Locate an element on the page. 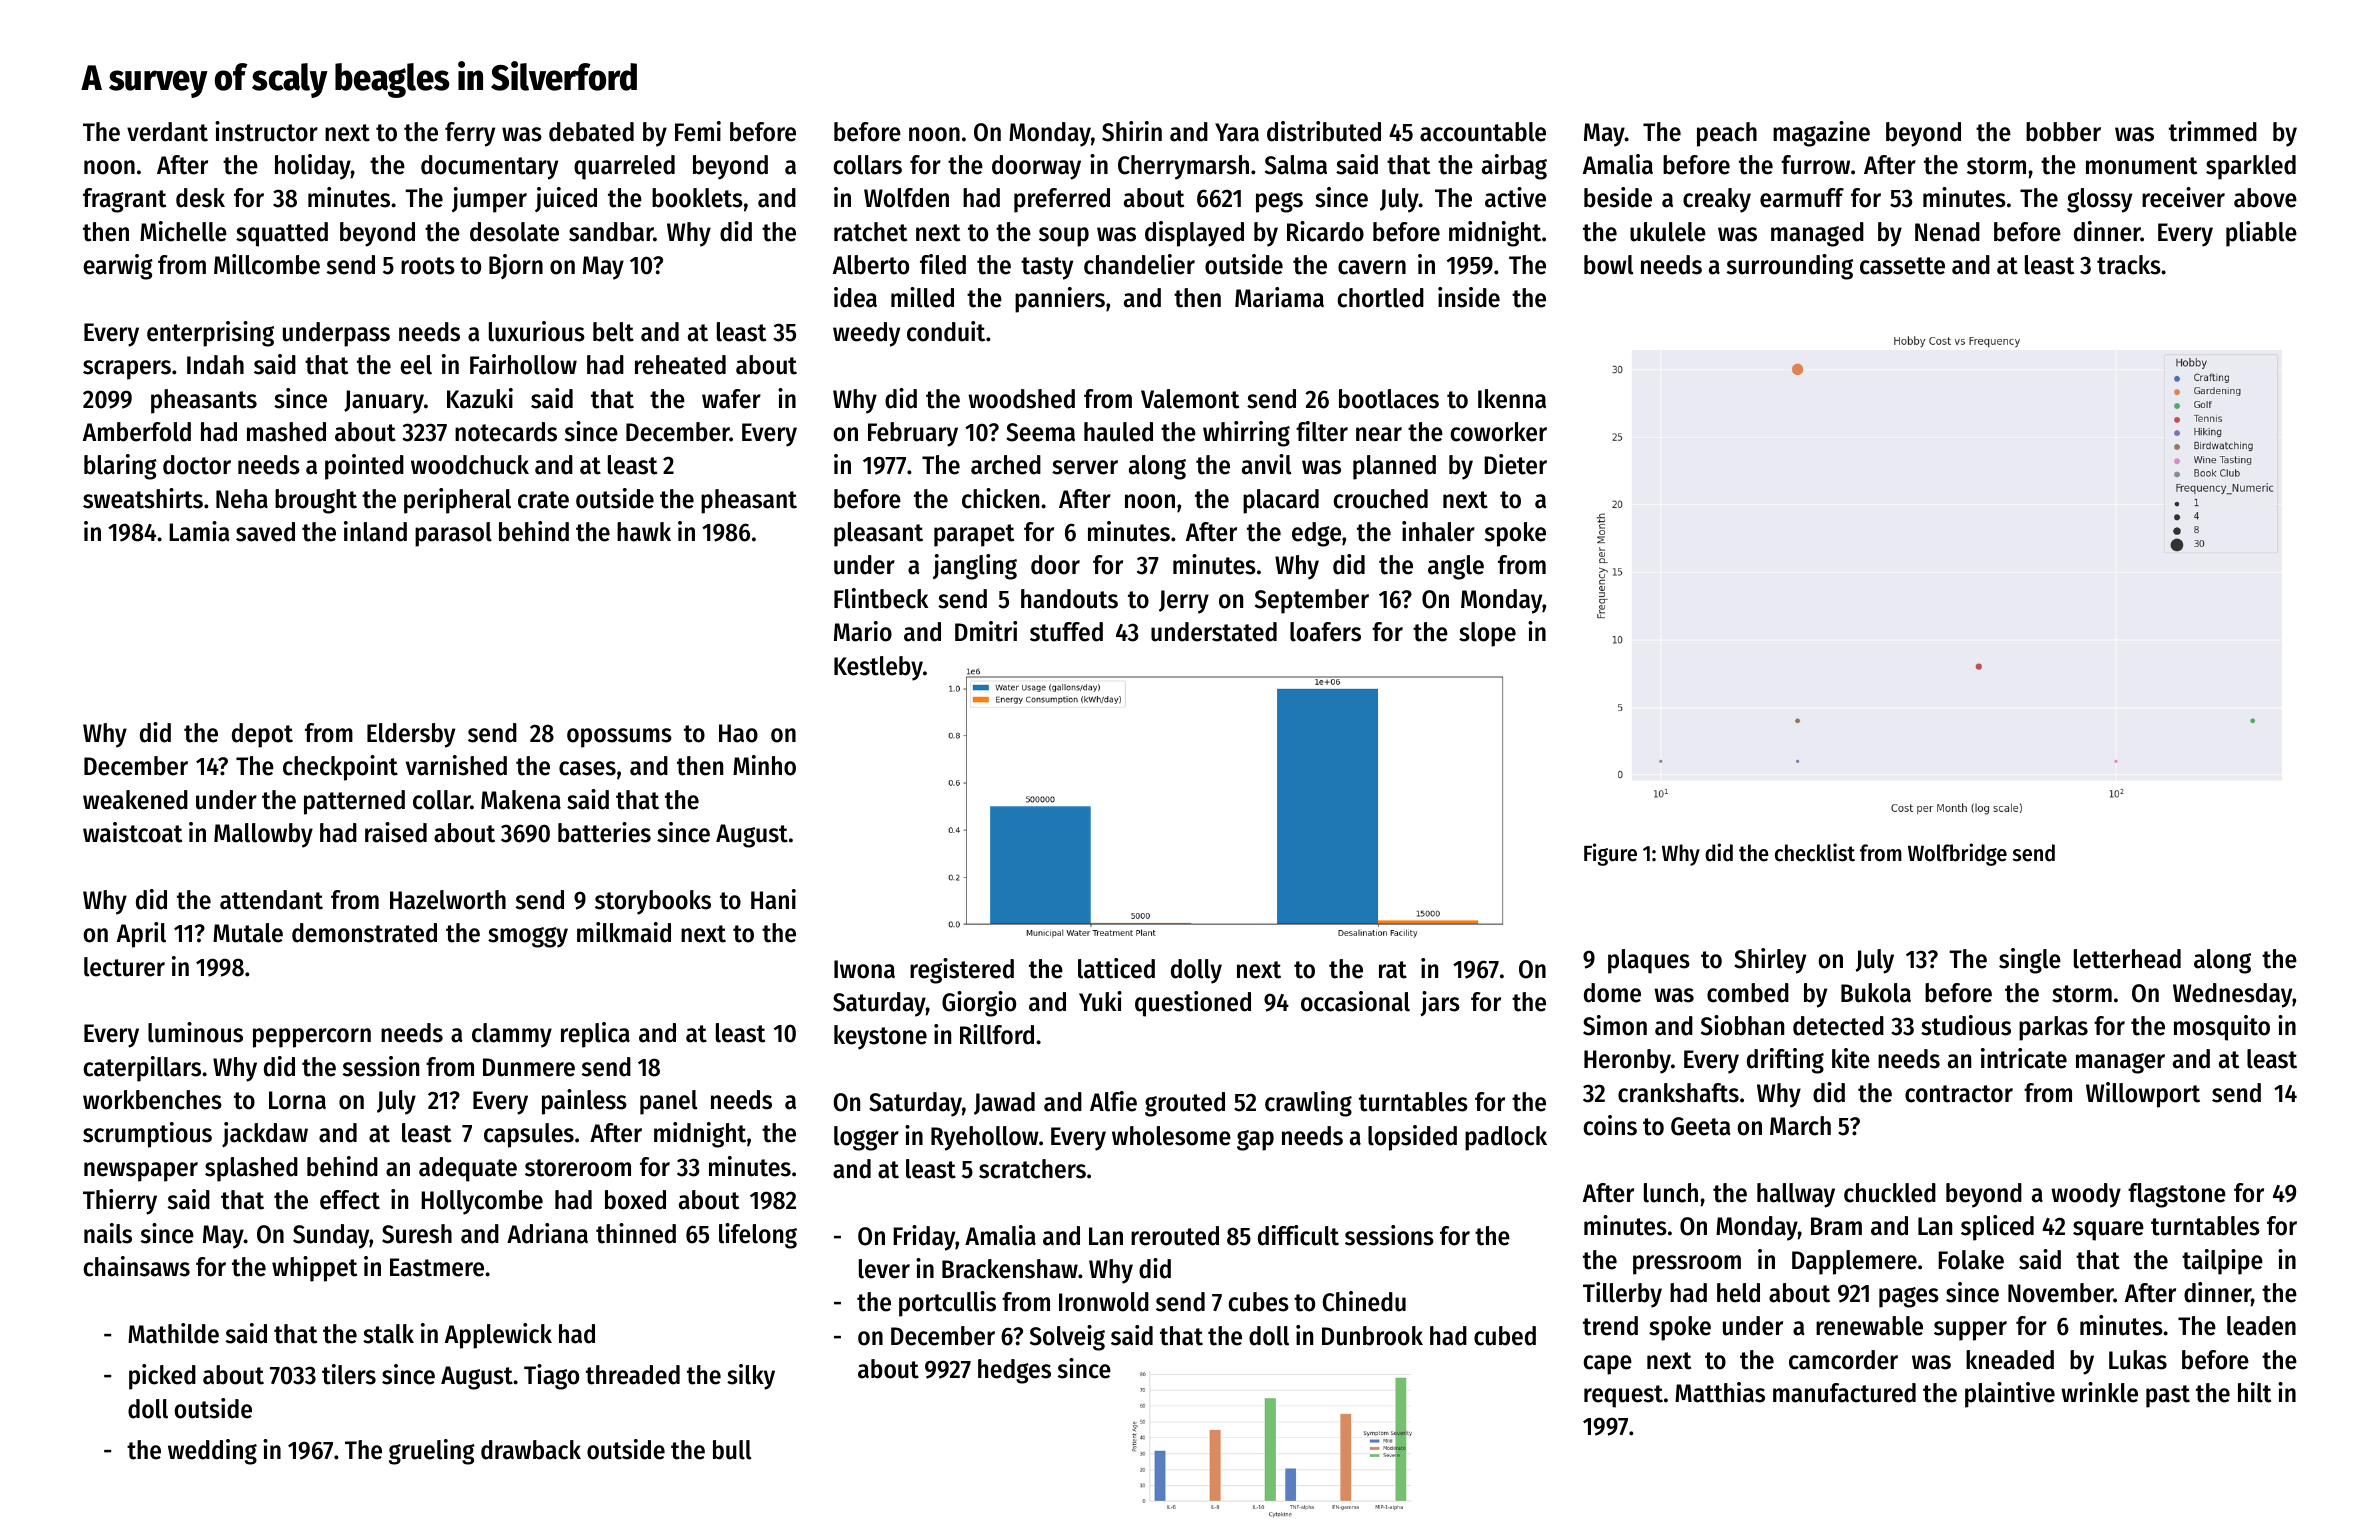 The image size is (2380, 1540). Minho is located at coordinates (764, 765).
